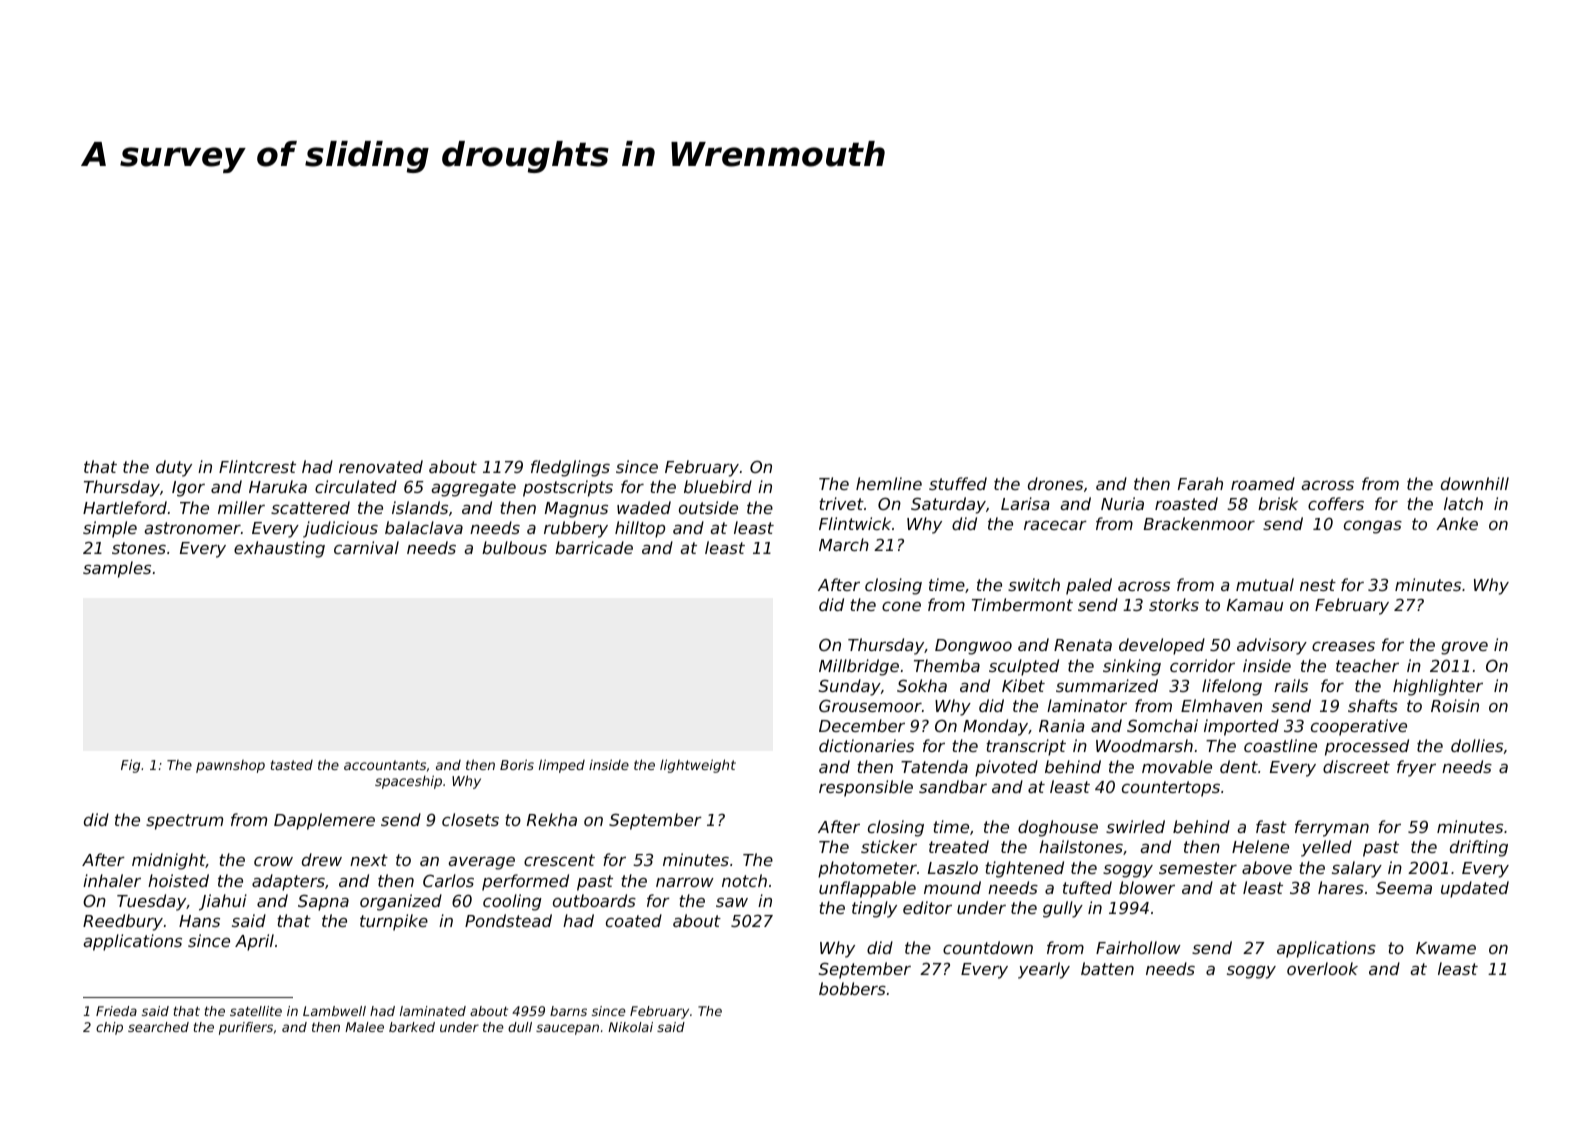 The image size is (1592, 1126). What do you see at coordinates (889, 483) in the page?
I see `hemline` at bounding box center [889, 483].
